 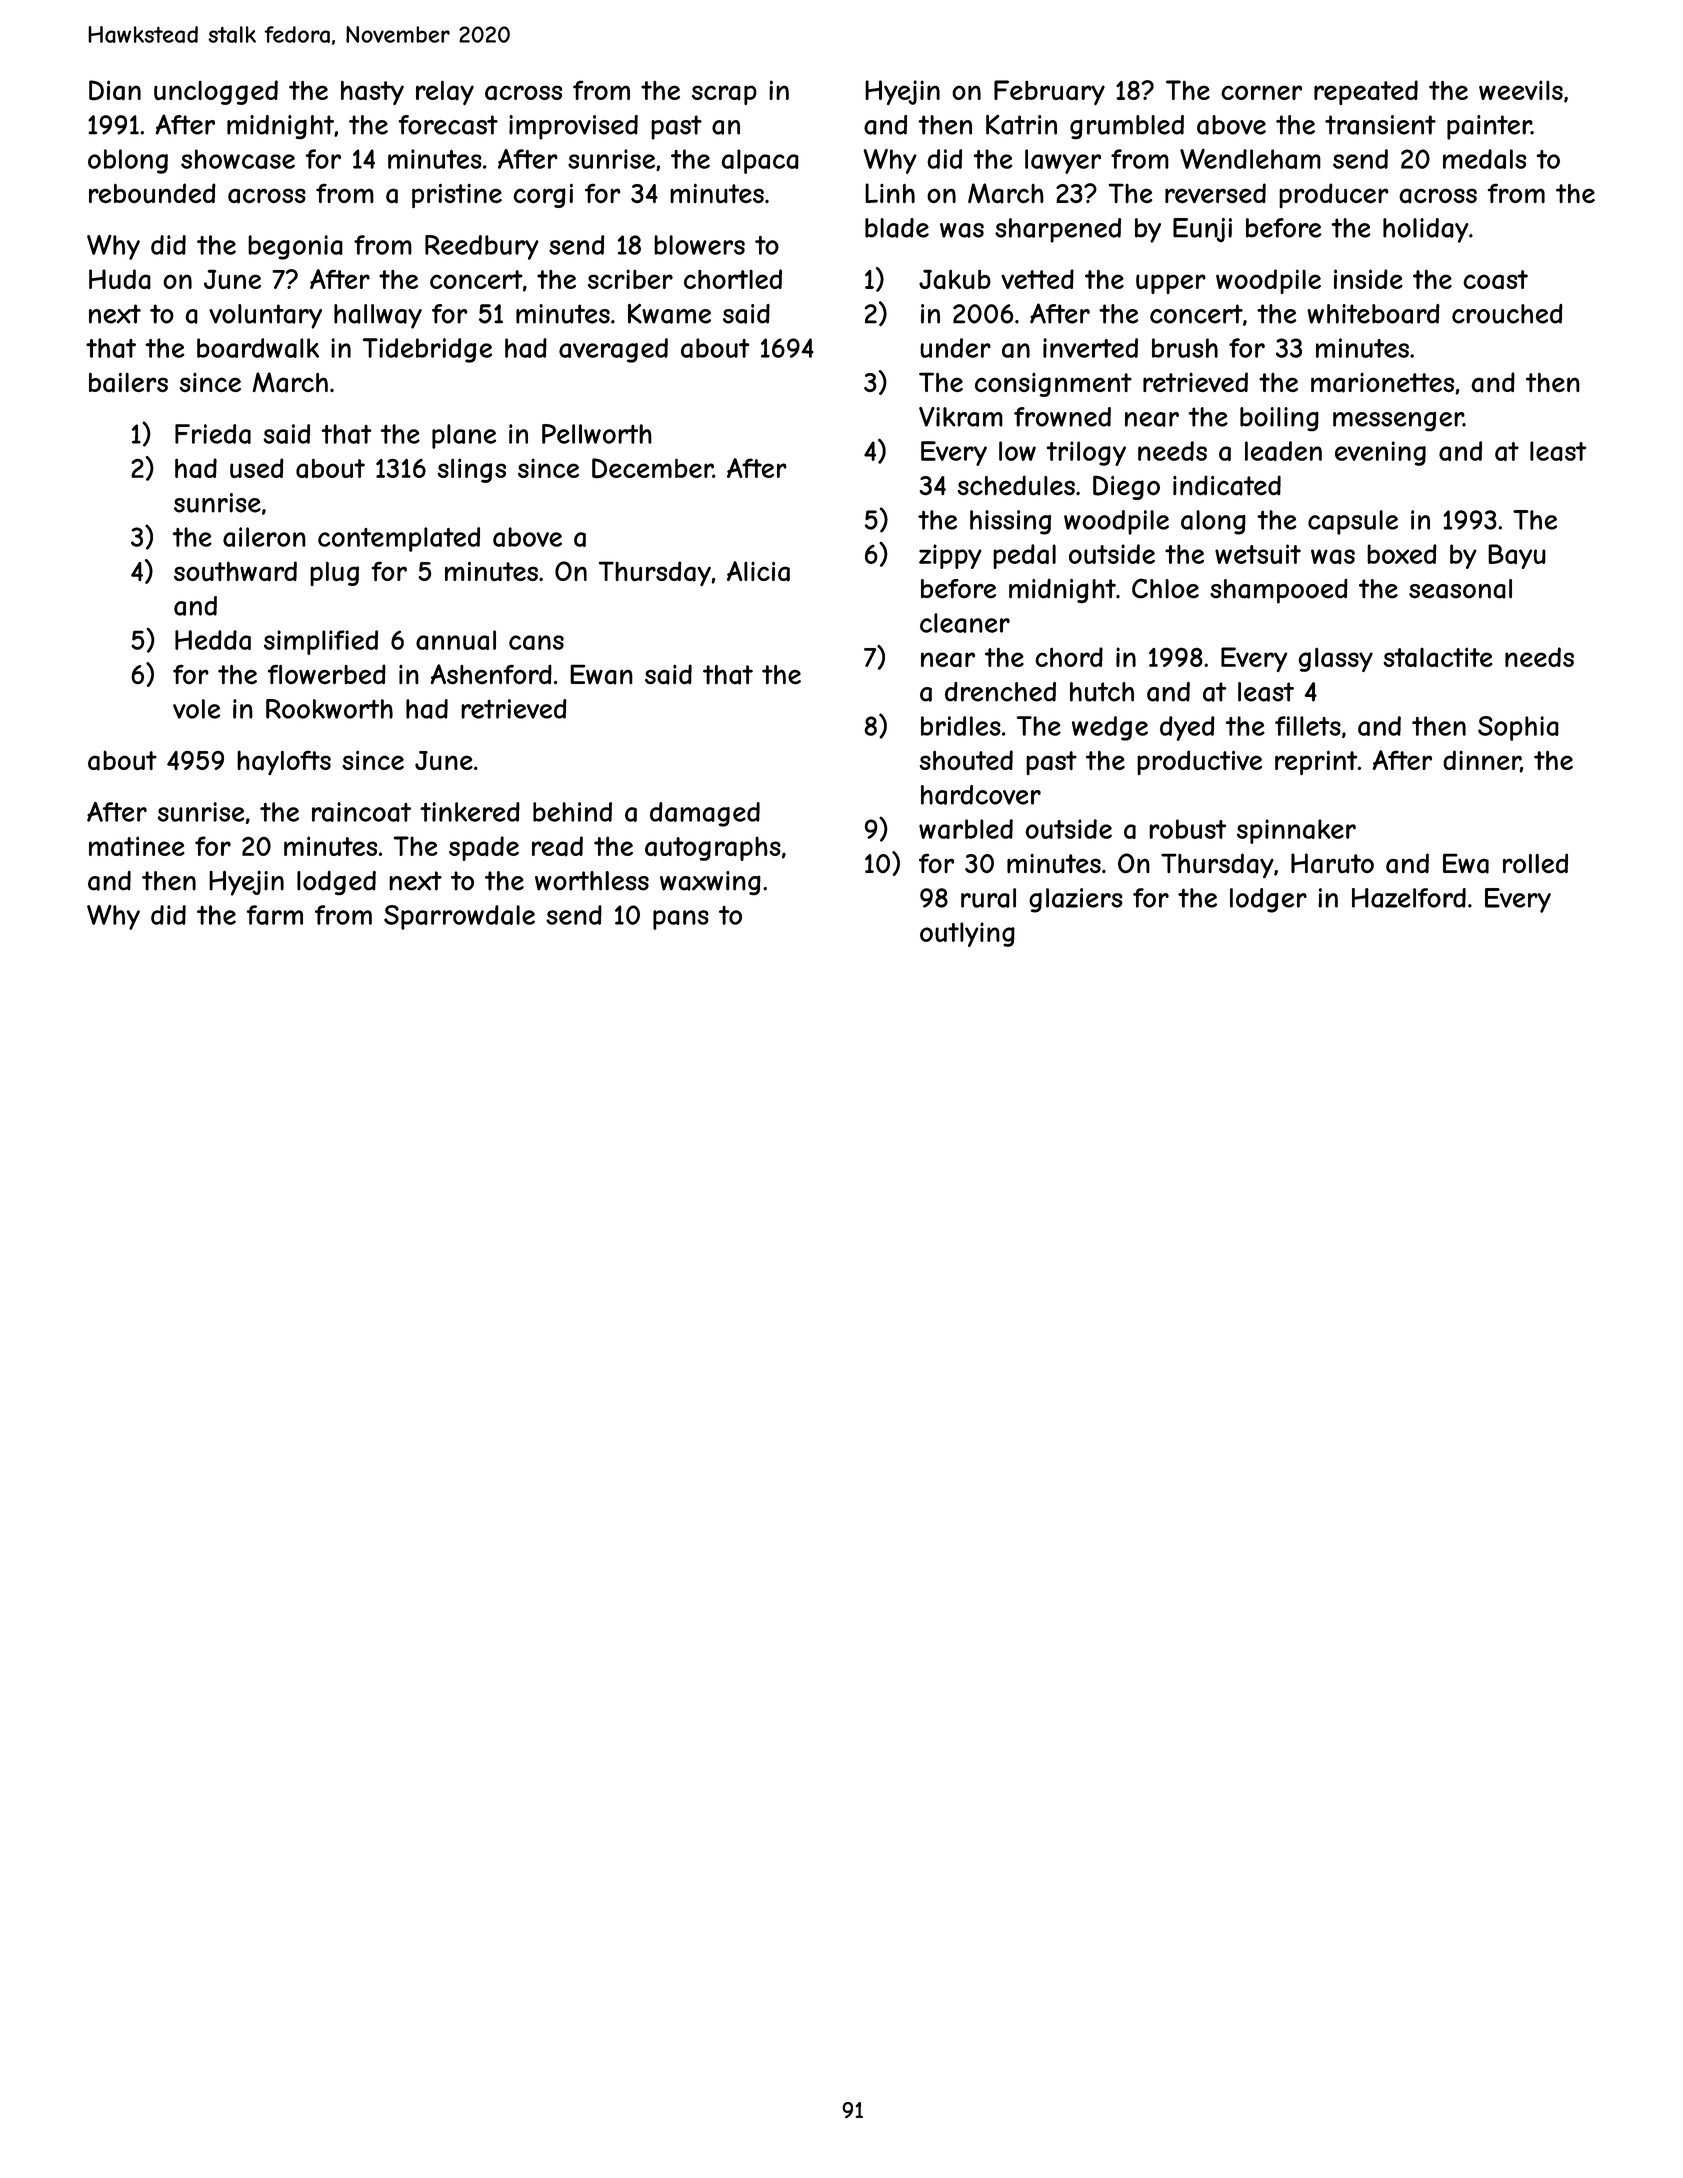 What do you see at coordinates (329, 709) in the screenshot?
I see `Rookworth` at bounding box center [329, 709].
